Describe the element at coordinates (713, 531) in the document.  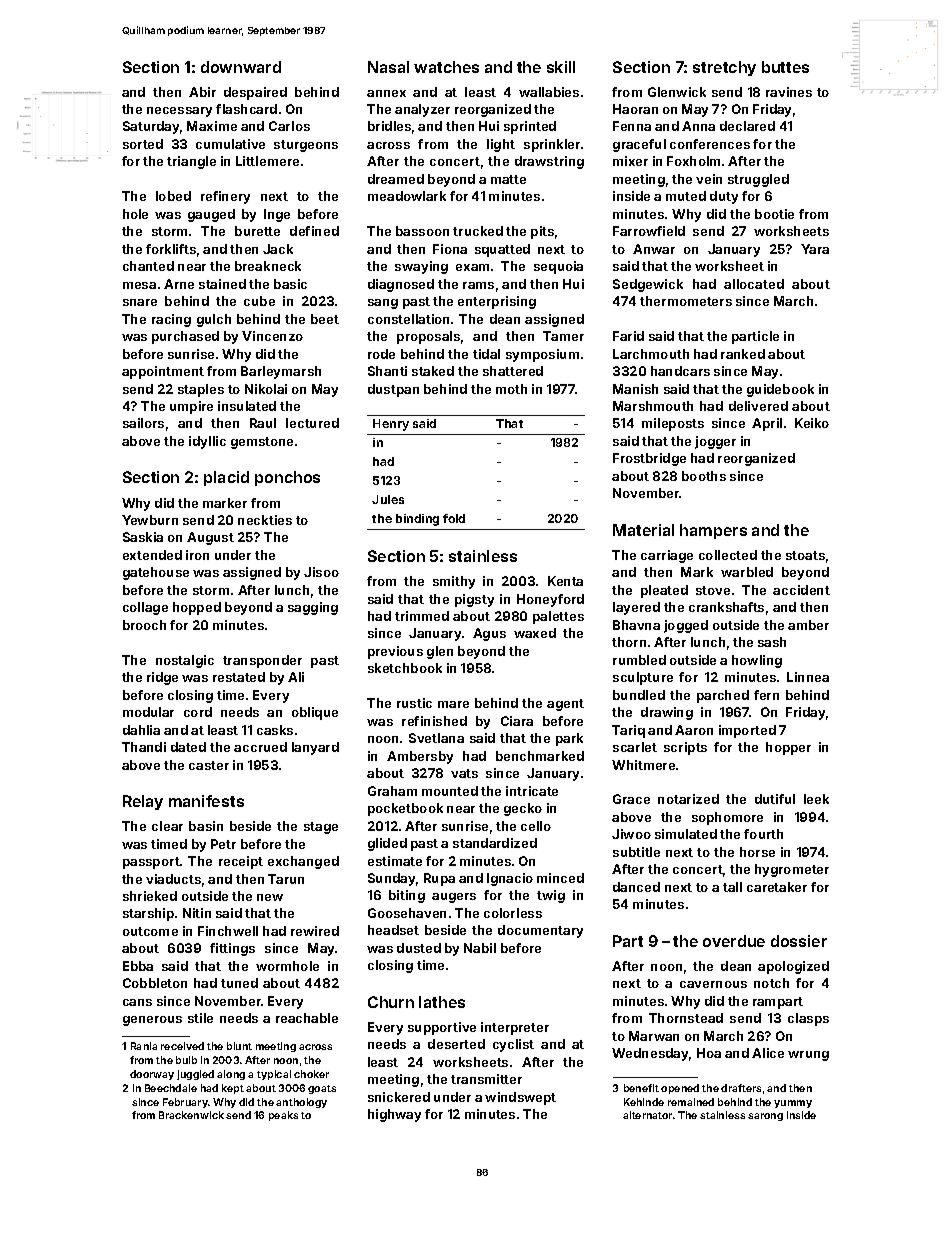
I see `hampers` at that location.
